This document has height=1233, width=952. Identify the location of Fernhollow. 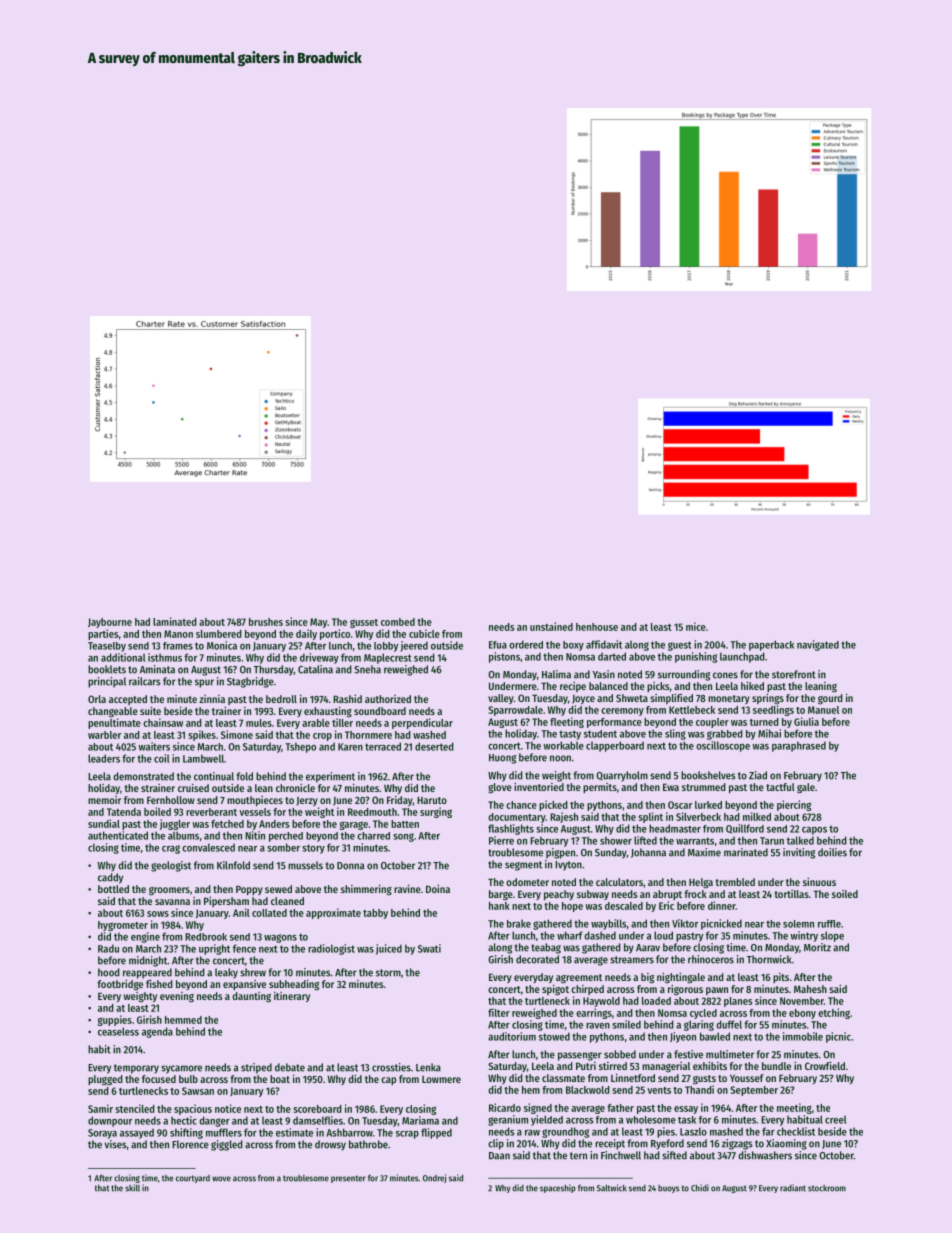
(170, 800).
